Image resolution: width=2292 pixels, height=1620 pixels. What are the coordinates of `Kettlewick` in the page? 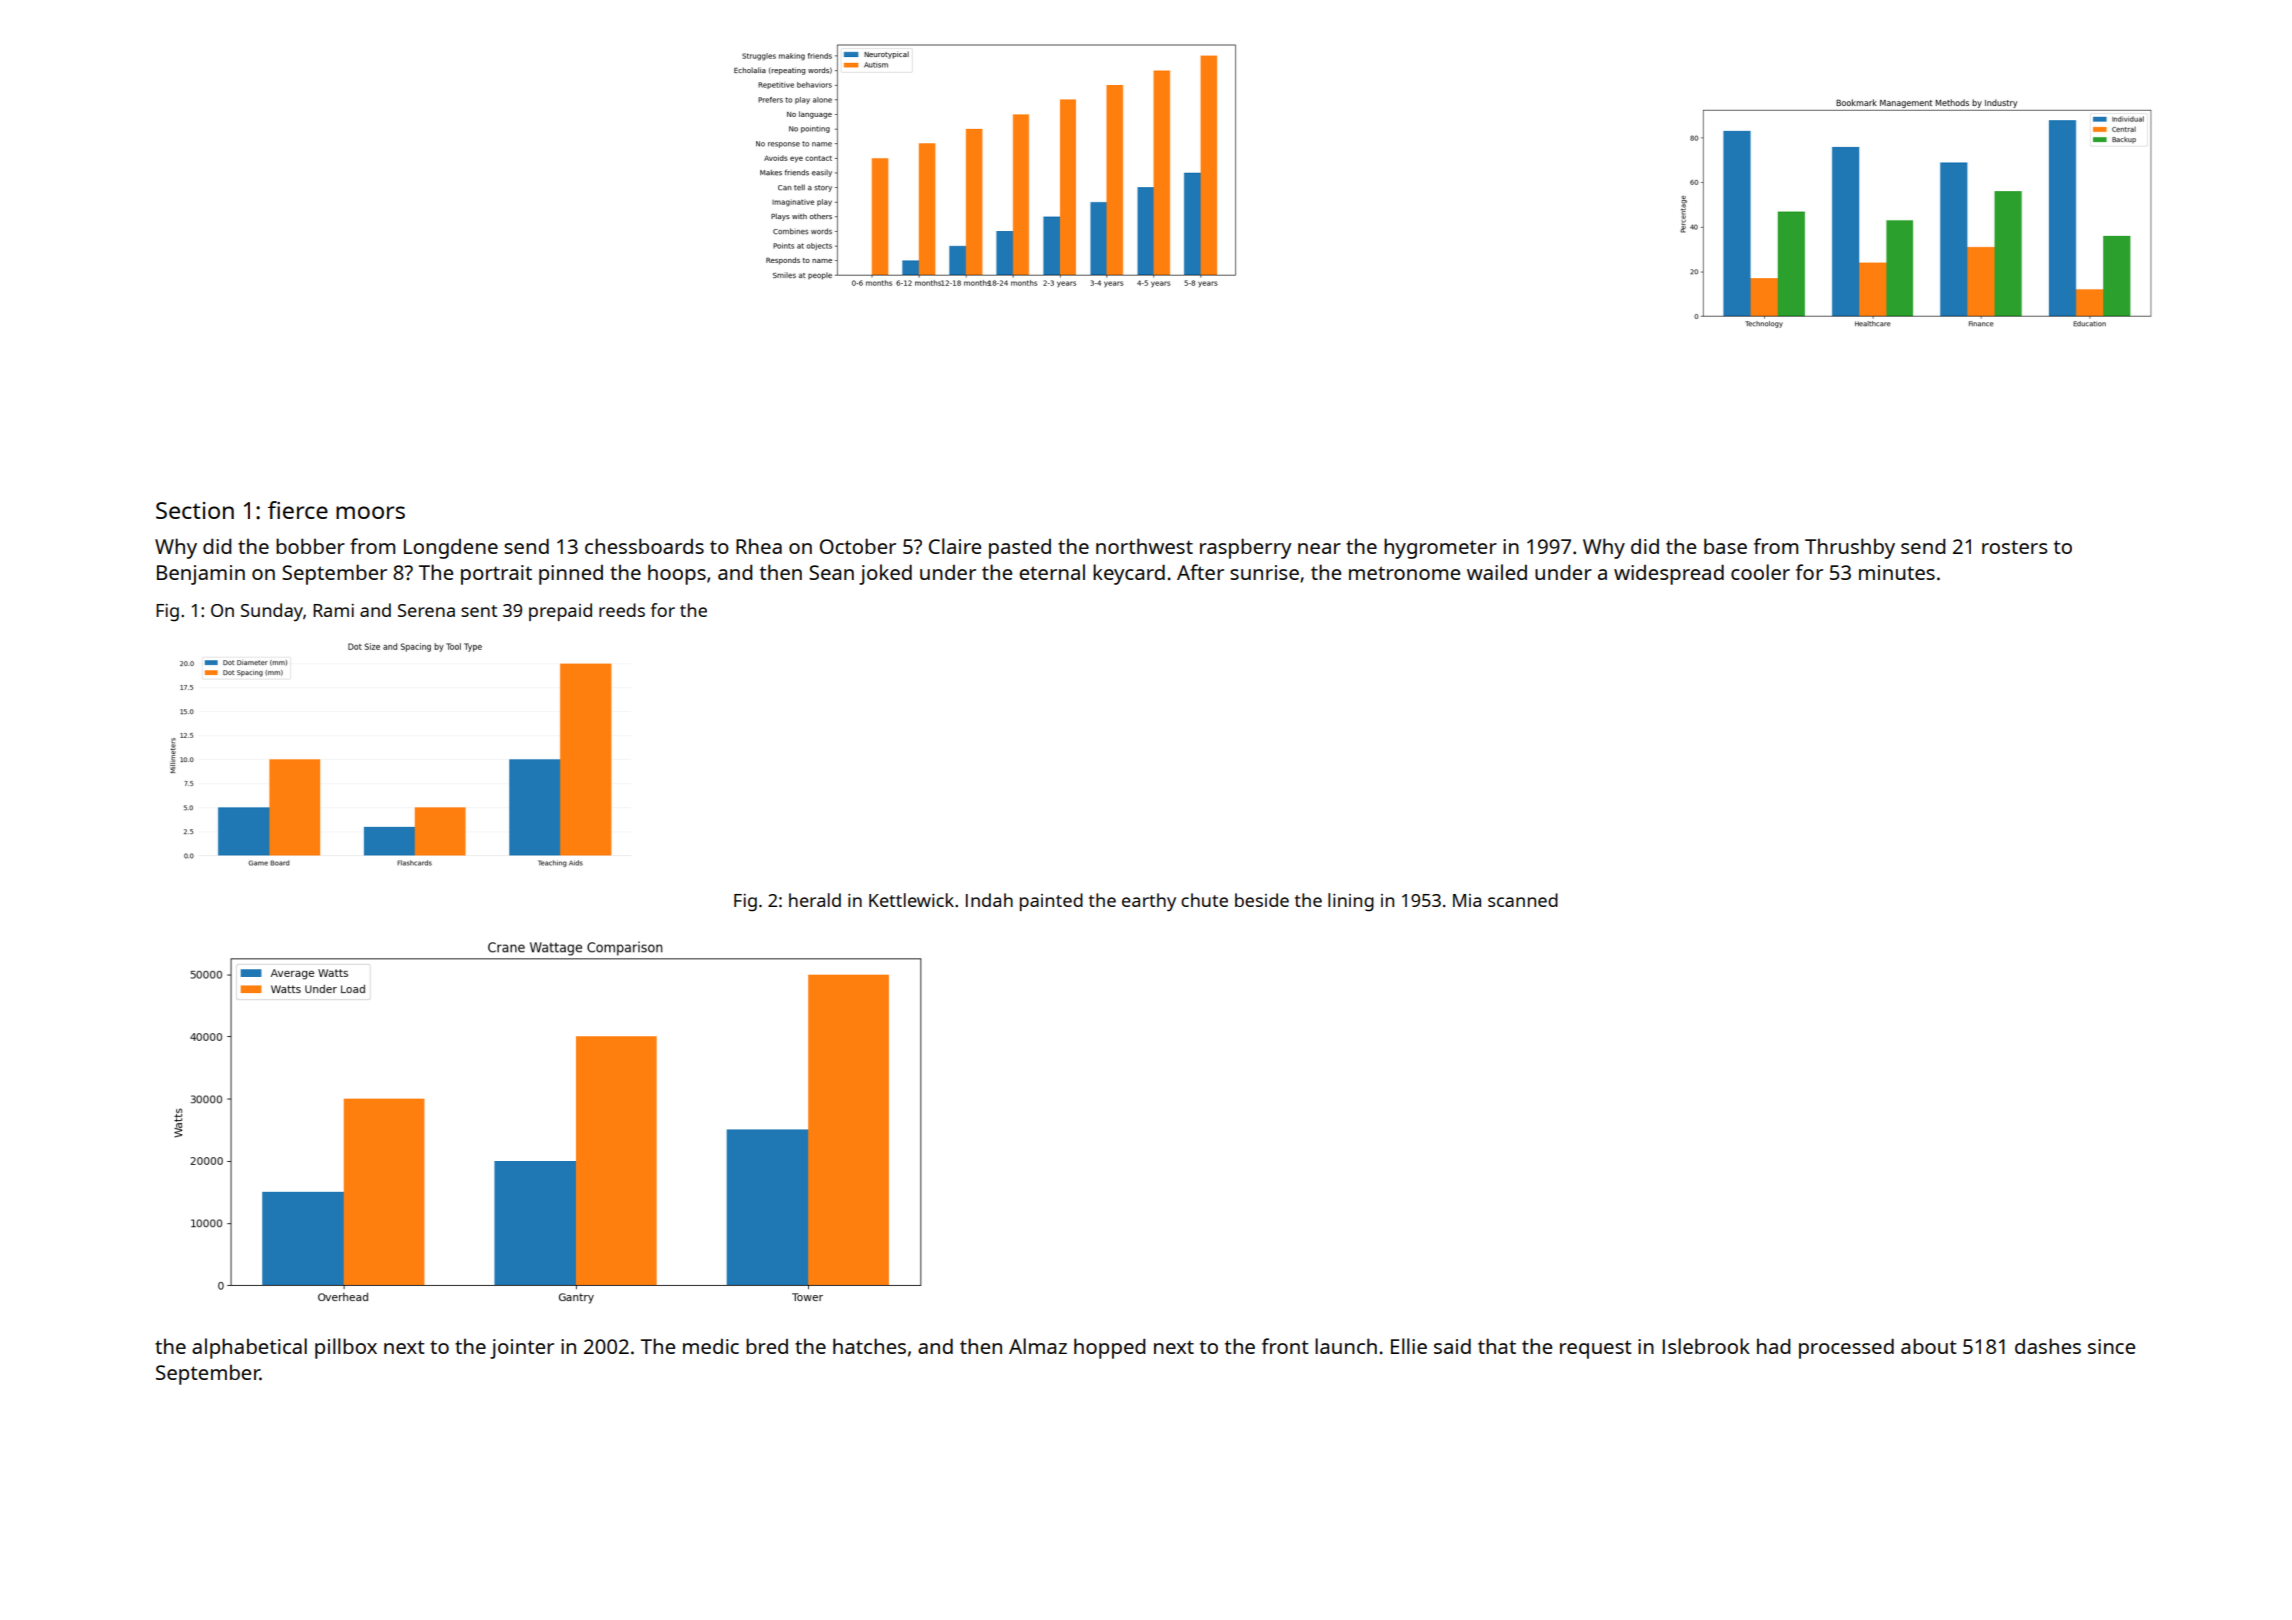 It's located at (911, 900).
